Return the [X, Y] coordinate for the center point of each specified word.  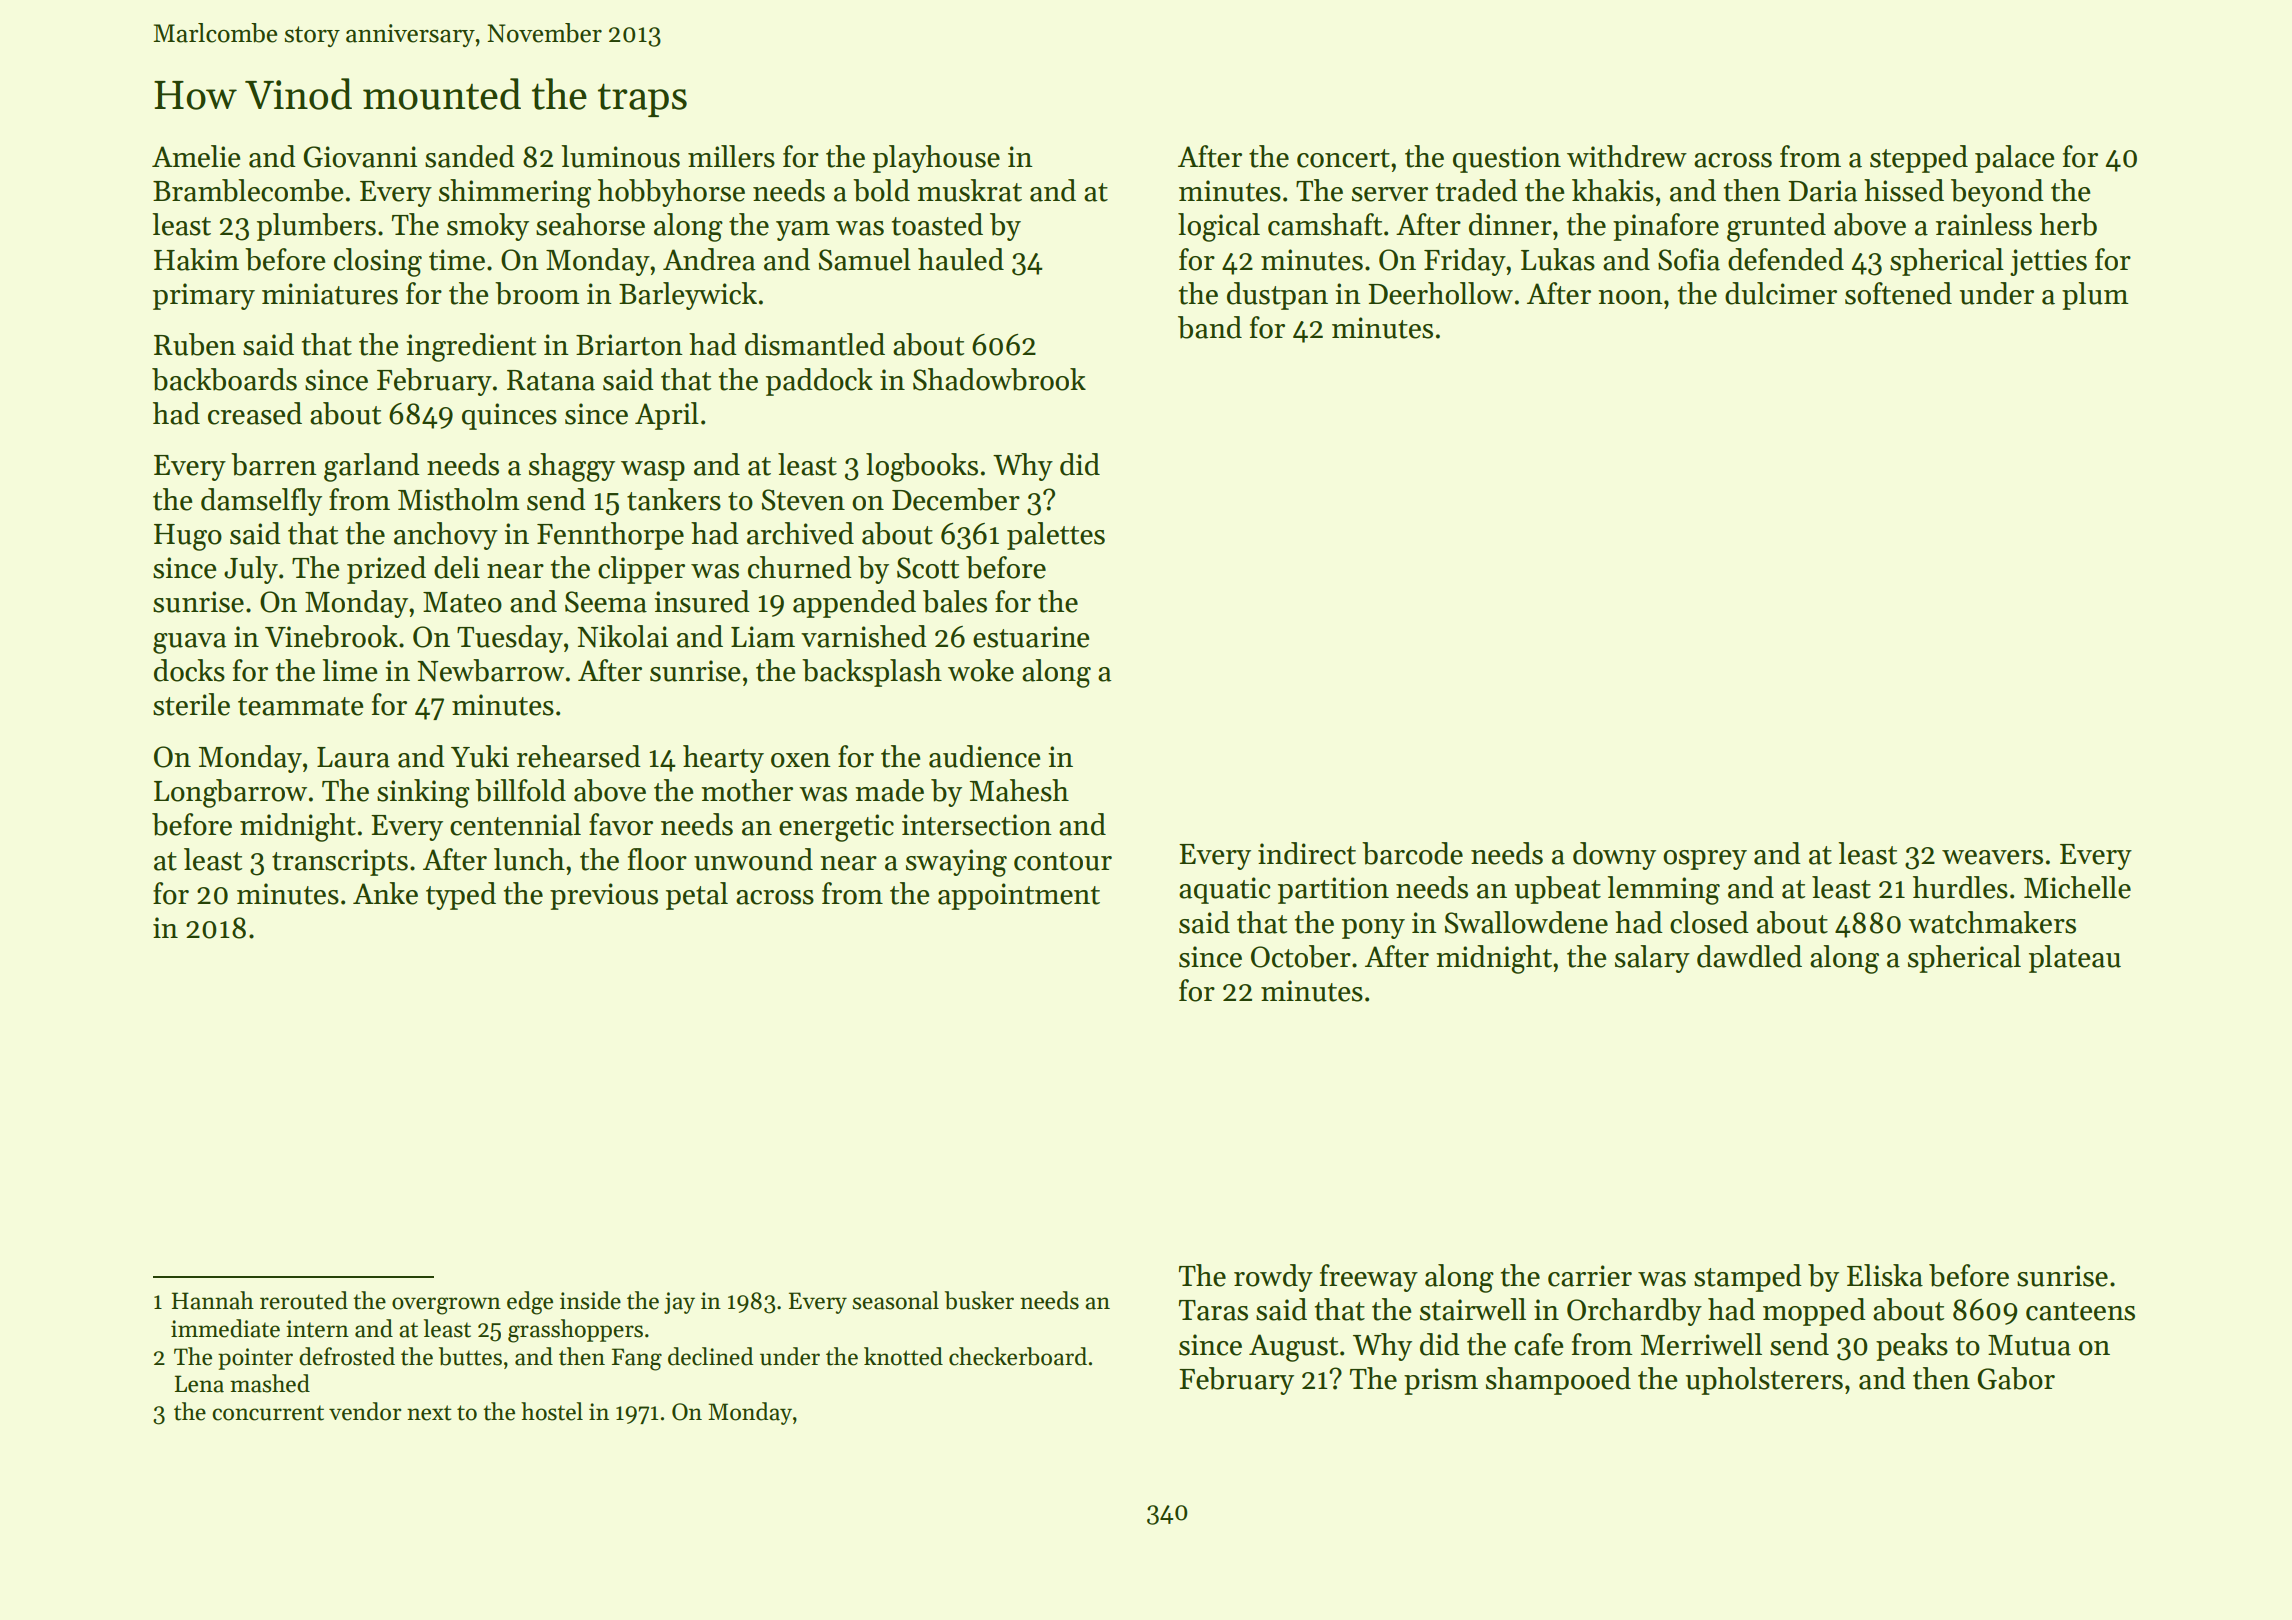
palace [2014, 159]
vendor [365, 1411]
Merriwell [1701, 1344]
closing [378, 262]
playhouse [936, 159]
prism [1441, 1381]
